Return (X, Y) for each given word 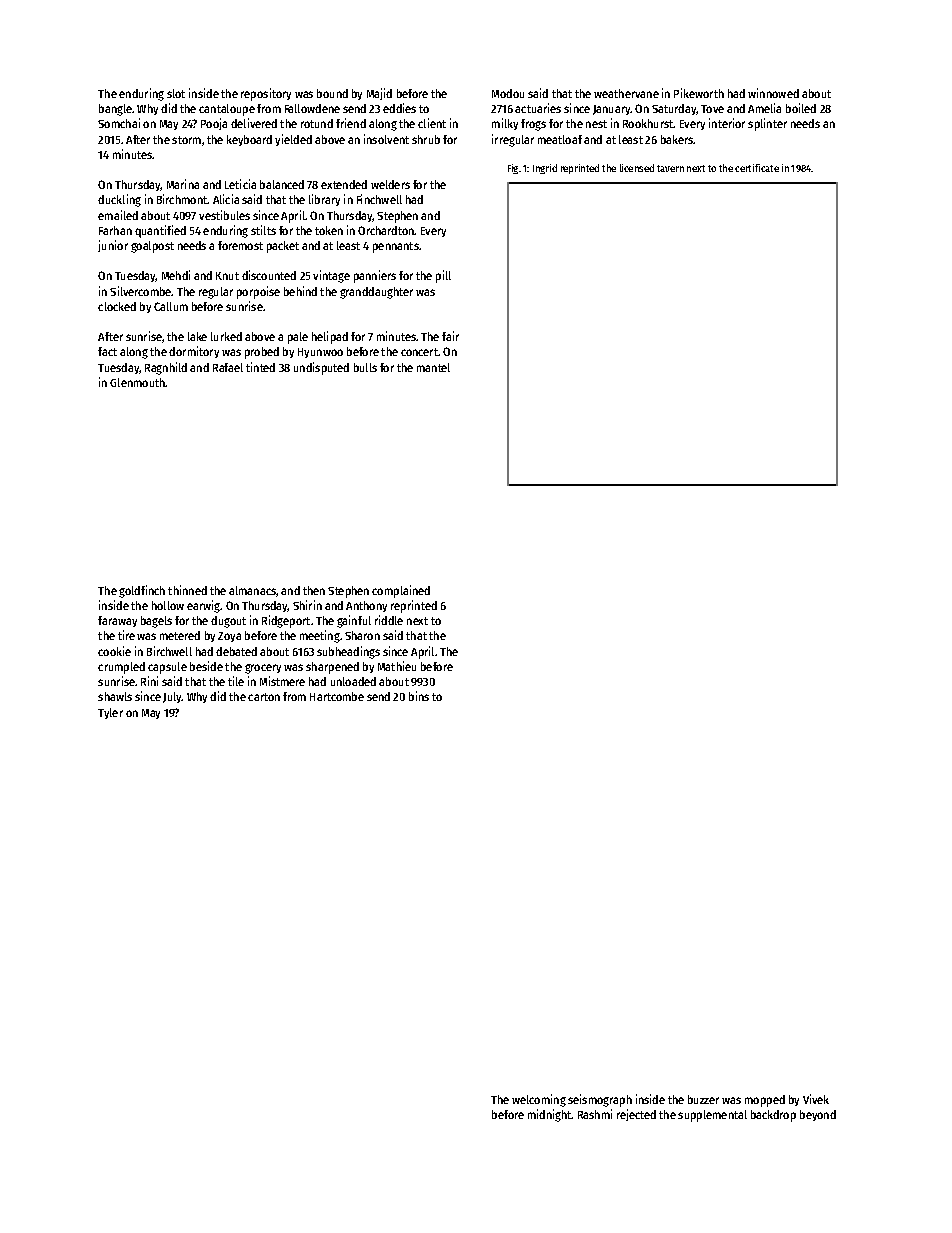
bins (419, 696)
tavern (670, 168)
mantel (433, 367)
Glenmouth (138, 382)
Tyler (110, 713)
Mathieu (397, 666)
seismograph (600, 1100)
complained (401, 591)
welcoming (539, 1100)
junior (113, 246)
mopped (765, 1101)
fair (450, 336)
